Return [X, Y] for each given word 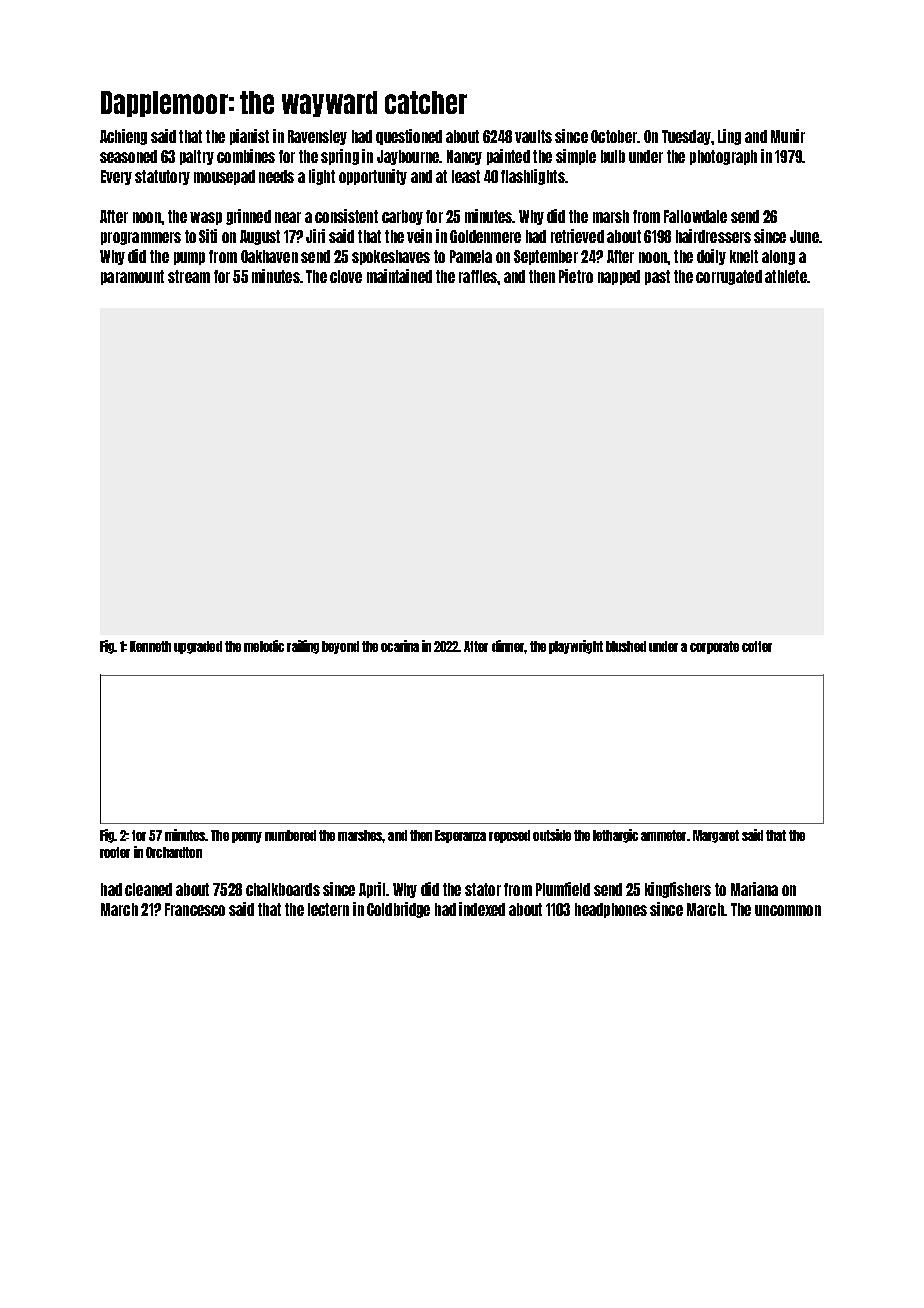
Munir [788, 136]
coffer [757, 646]
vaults [533, 136]
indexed [482, 909]
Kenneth [150, 646]
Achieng [123, 137]
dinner [508, 646]
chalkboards [283, 889]
